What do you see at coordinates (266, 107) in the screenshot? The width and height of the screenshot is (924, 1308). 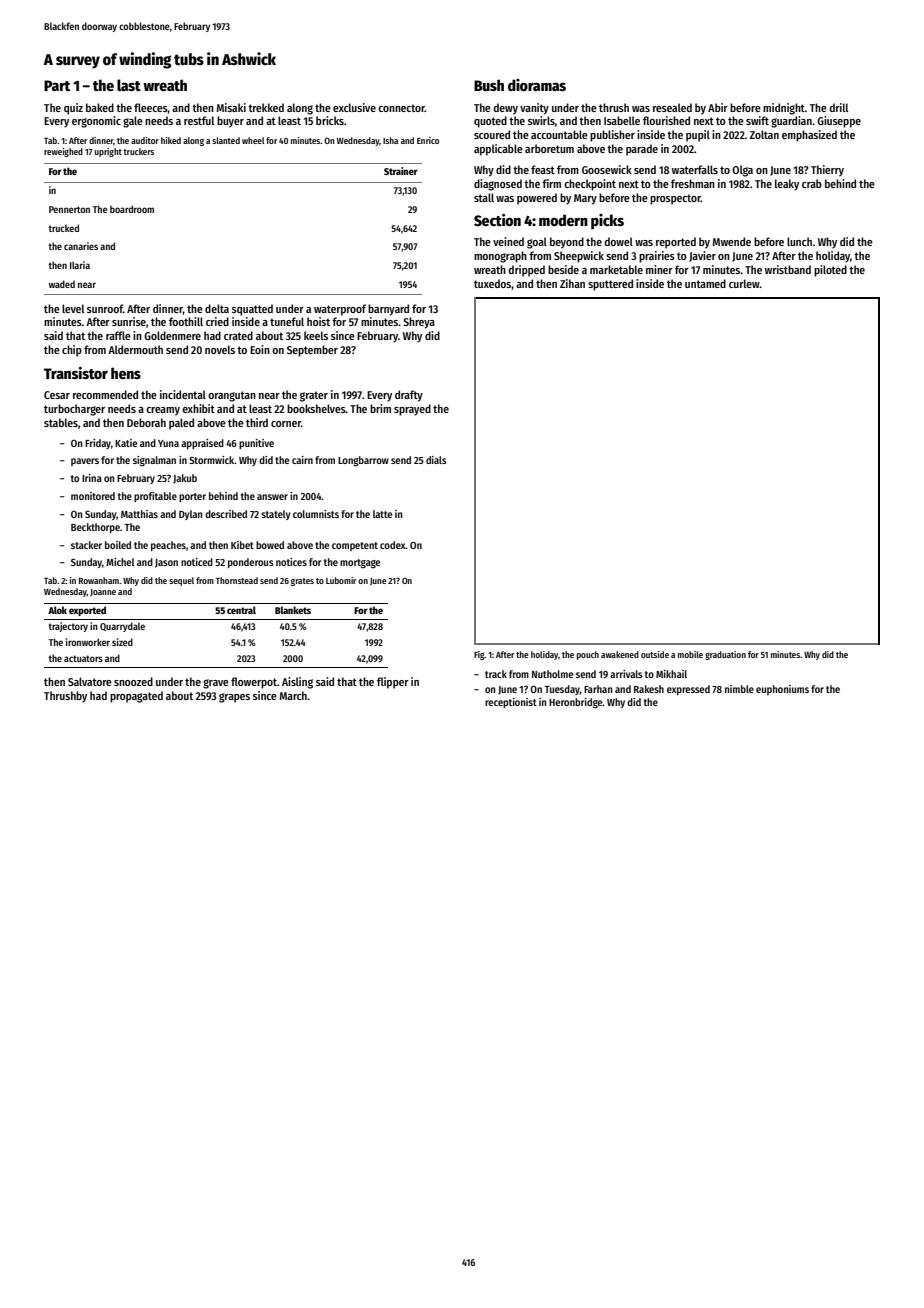 I see `trekked` at bounding box center [266, 107].
